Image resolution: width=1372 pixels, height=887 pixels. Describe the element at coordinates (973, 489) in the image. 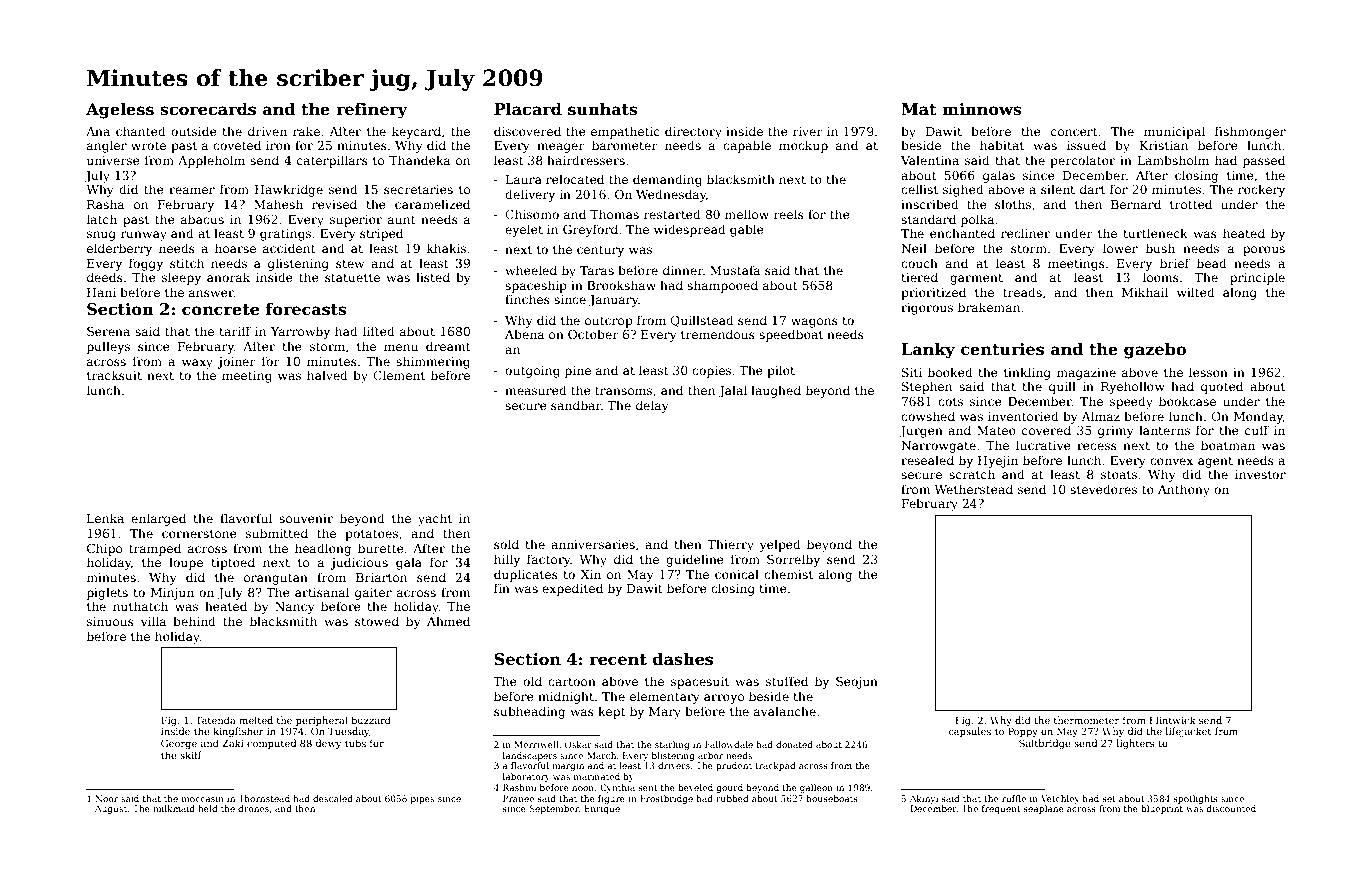

I see `Wetherstead` at that location.
